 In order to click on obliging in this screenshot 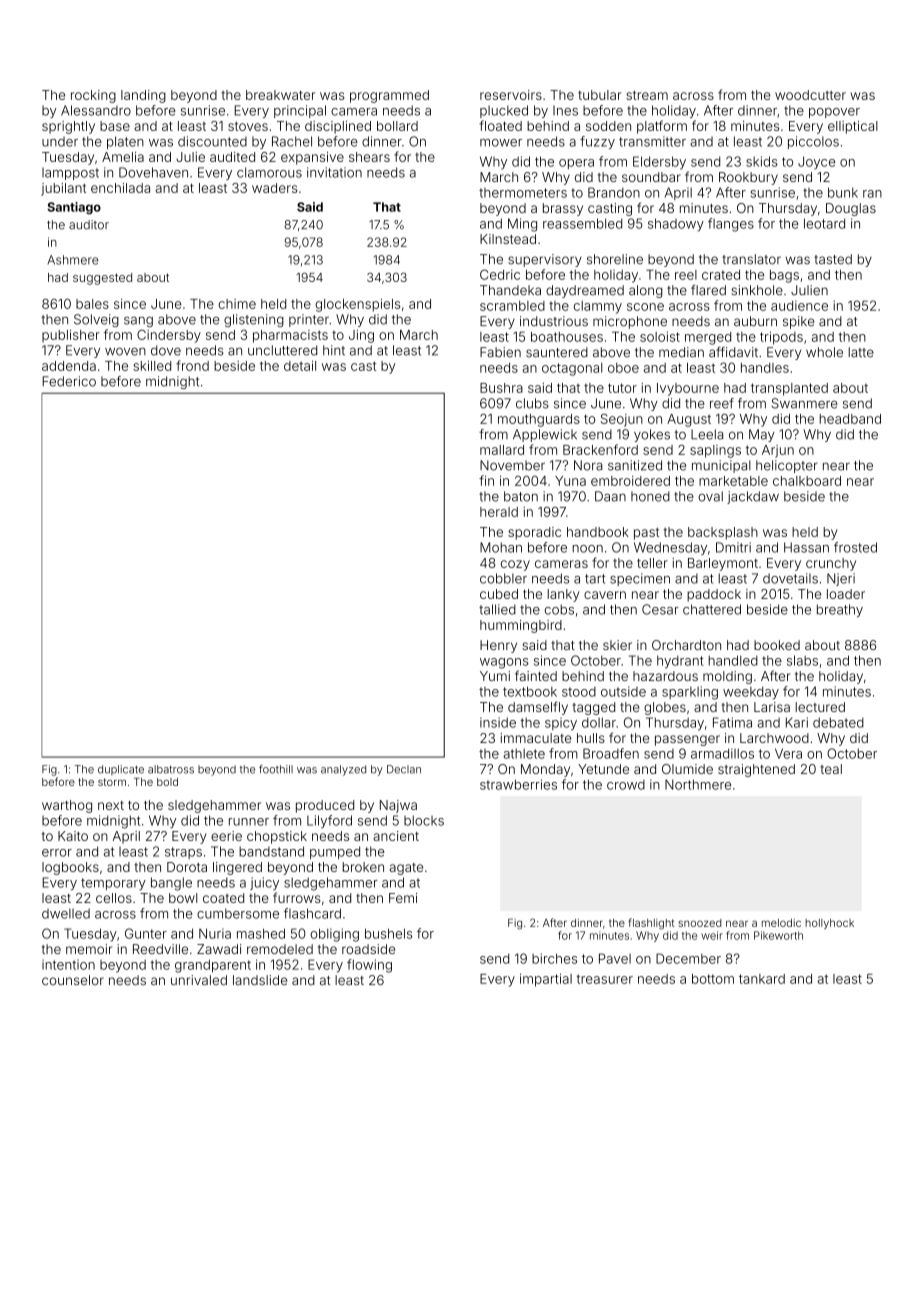, I will do `click(334, 935)`.
